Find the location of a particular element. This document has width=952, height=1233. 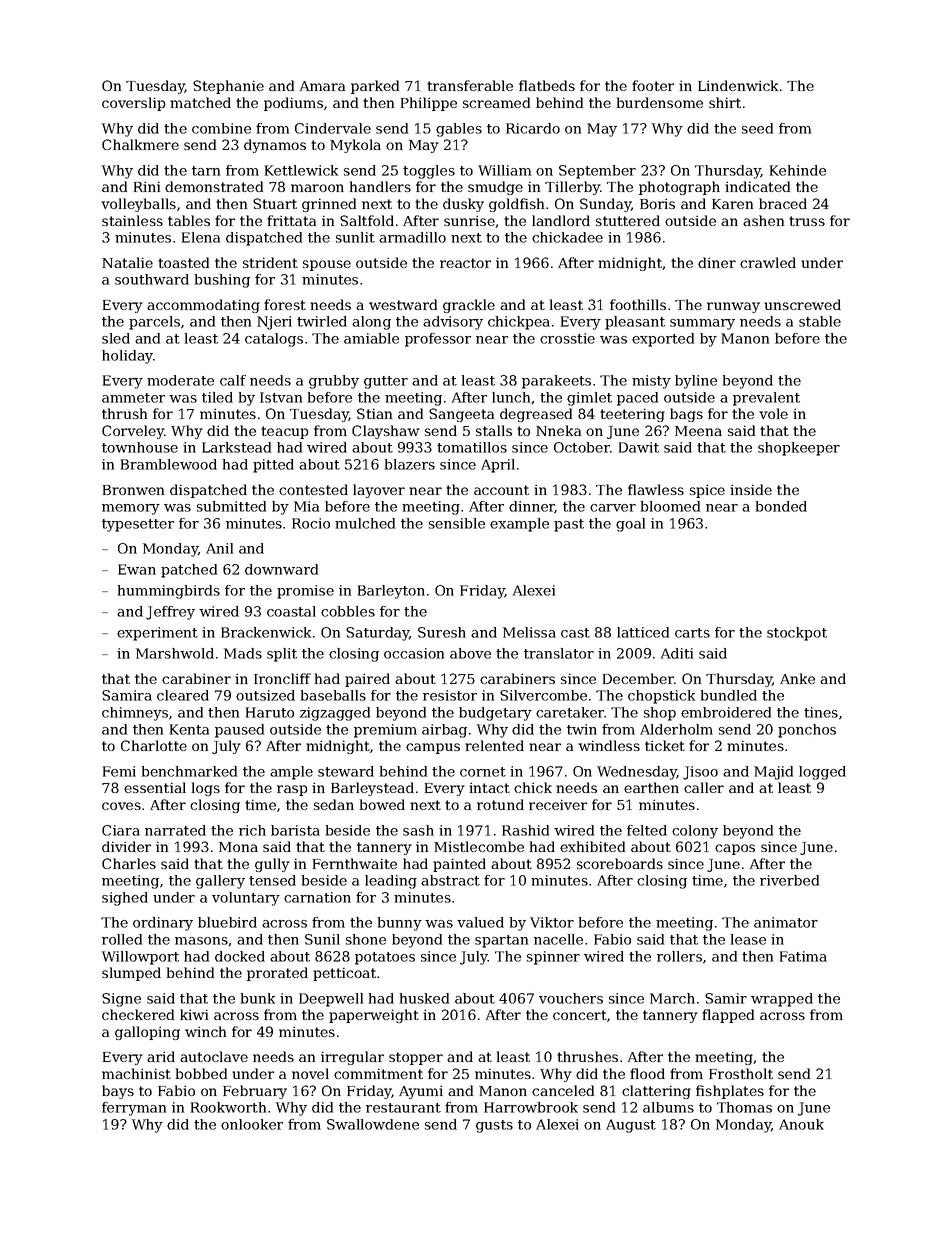

Meena is located at coordinates (698, 431).
